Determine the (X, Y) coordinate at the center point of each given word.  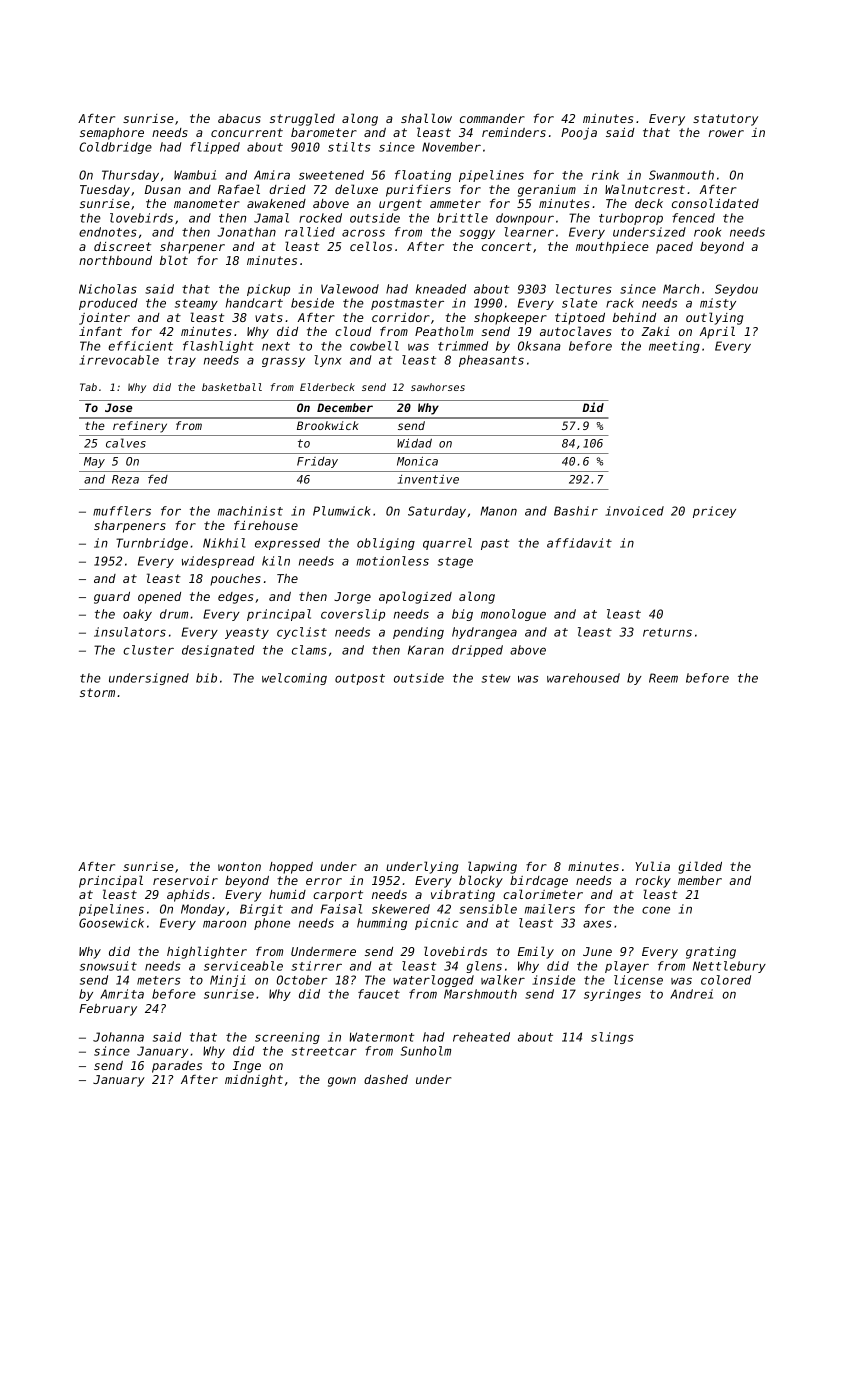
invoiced (634, 511)
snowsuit (108, 966)
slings (612, 1038)
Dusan (163, 189)
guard (112, 598)
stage (455, 562)
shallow (426, 118)
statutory (725, 120)
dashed (386, 1079)
